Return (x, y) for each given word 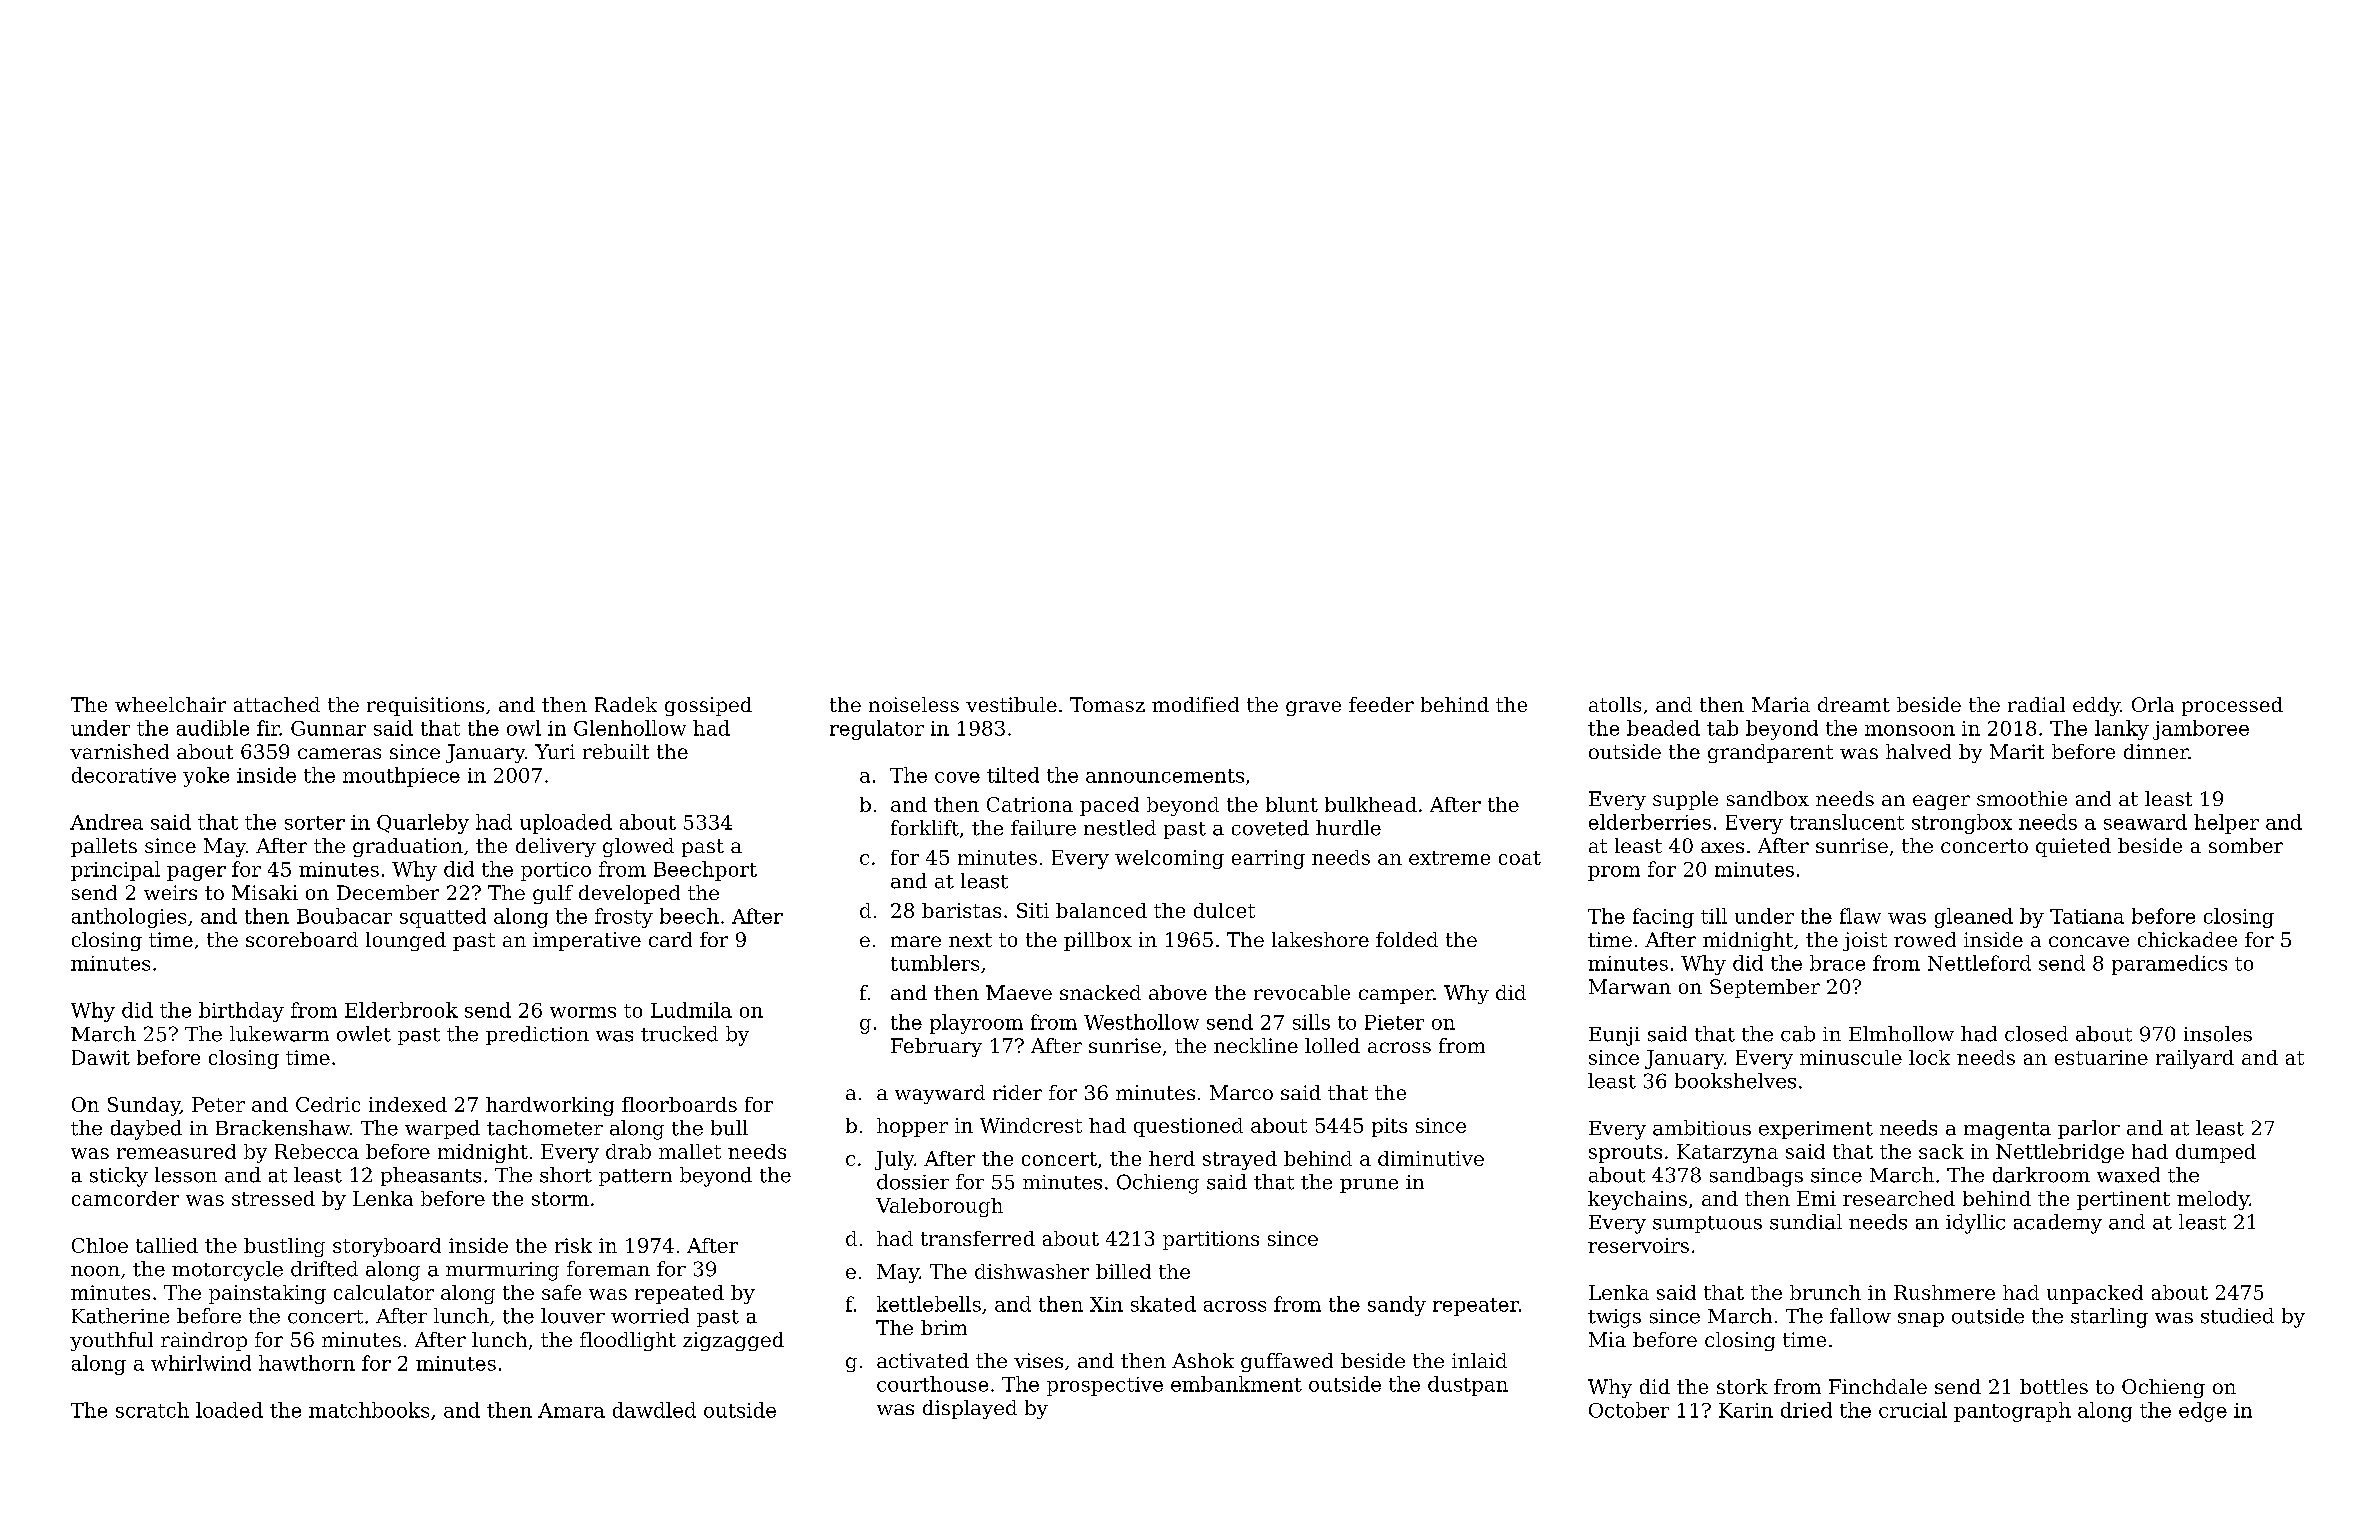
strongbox (1962, 824)
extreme (1449, 858)
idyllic (1975, 1224)
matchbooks (369, 1410)
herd (1172, 1158)
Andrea (106, 822)
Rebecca (317, 1151)
